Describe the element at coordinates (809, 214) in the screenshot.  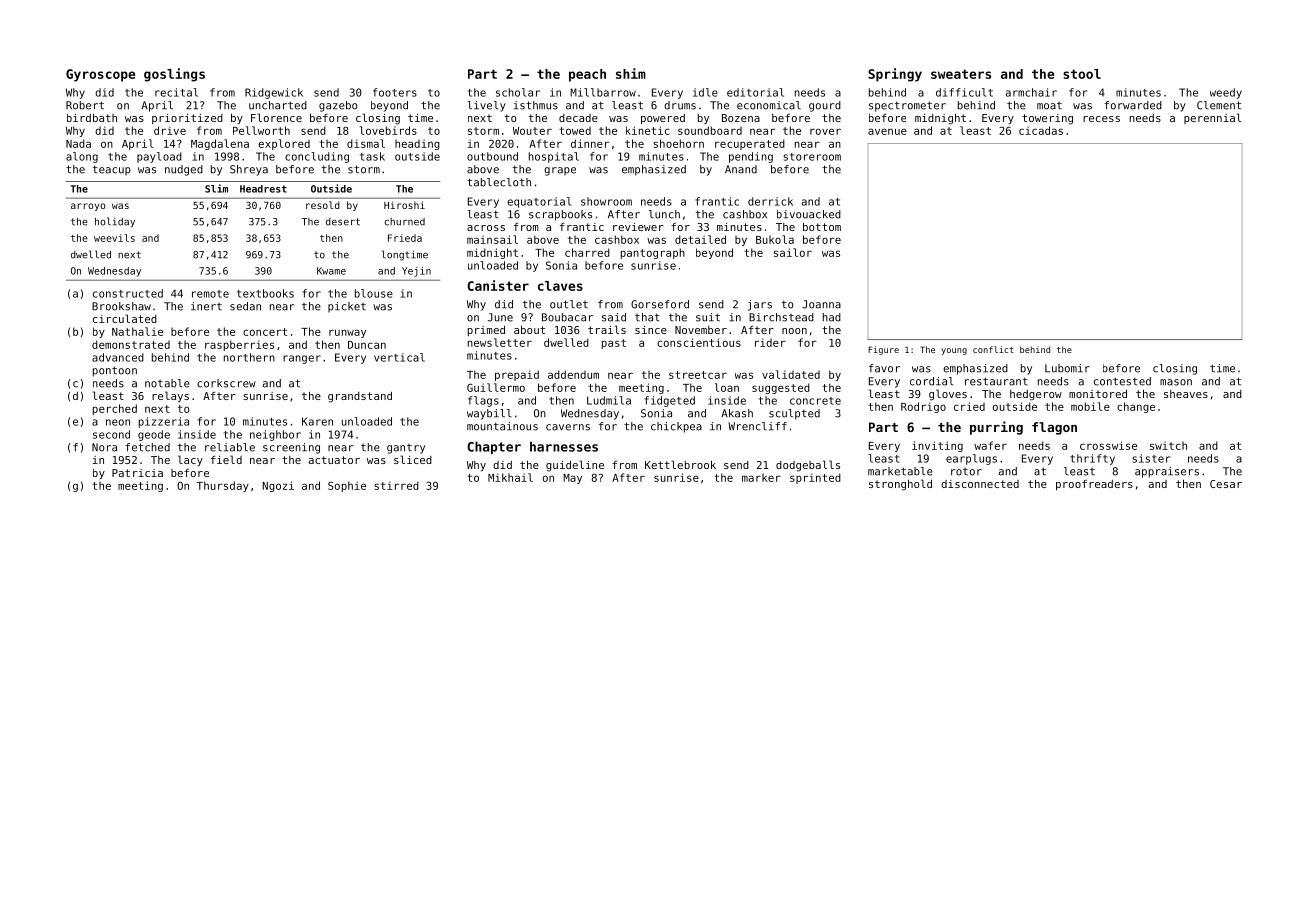
I see `bivouacked` at that location.
